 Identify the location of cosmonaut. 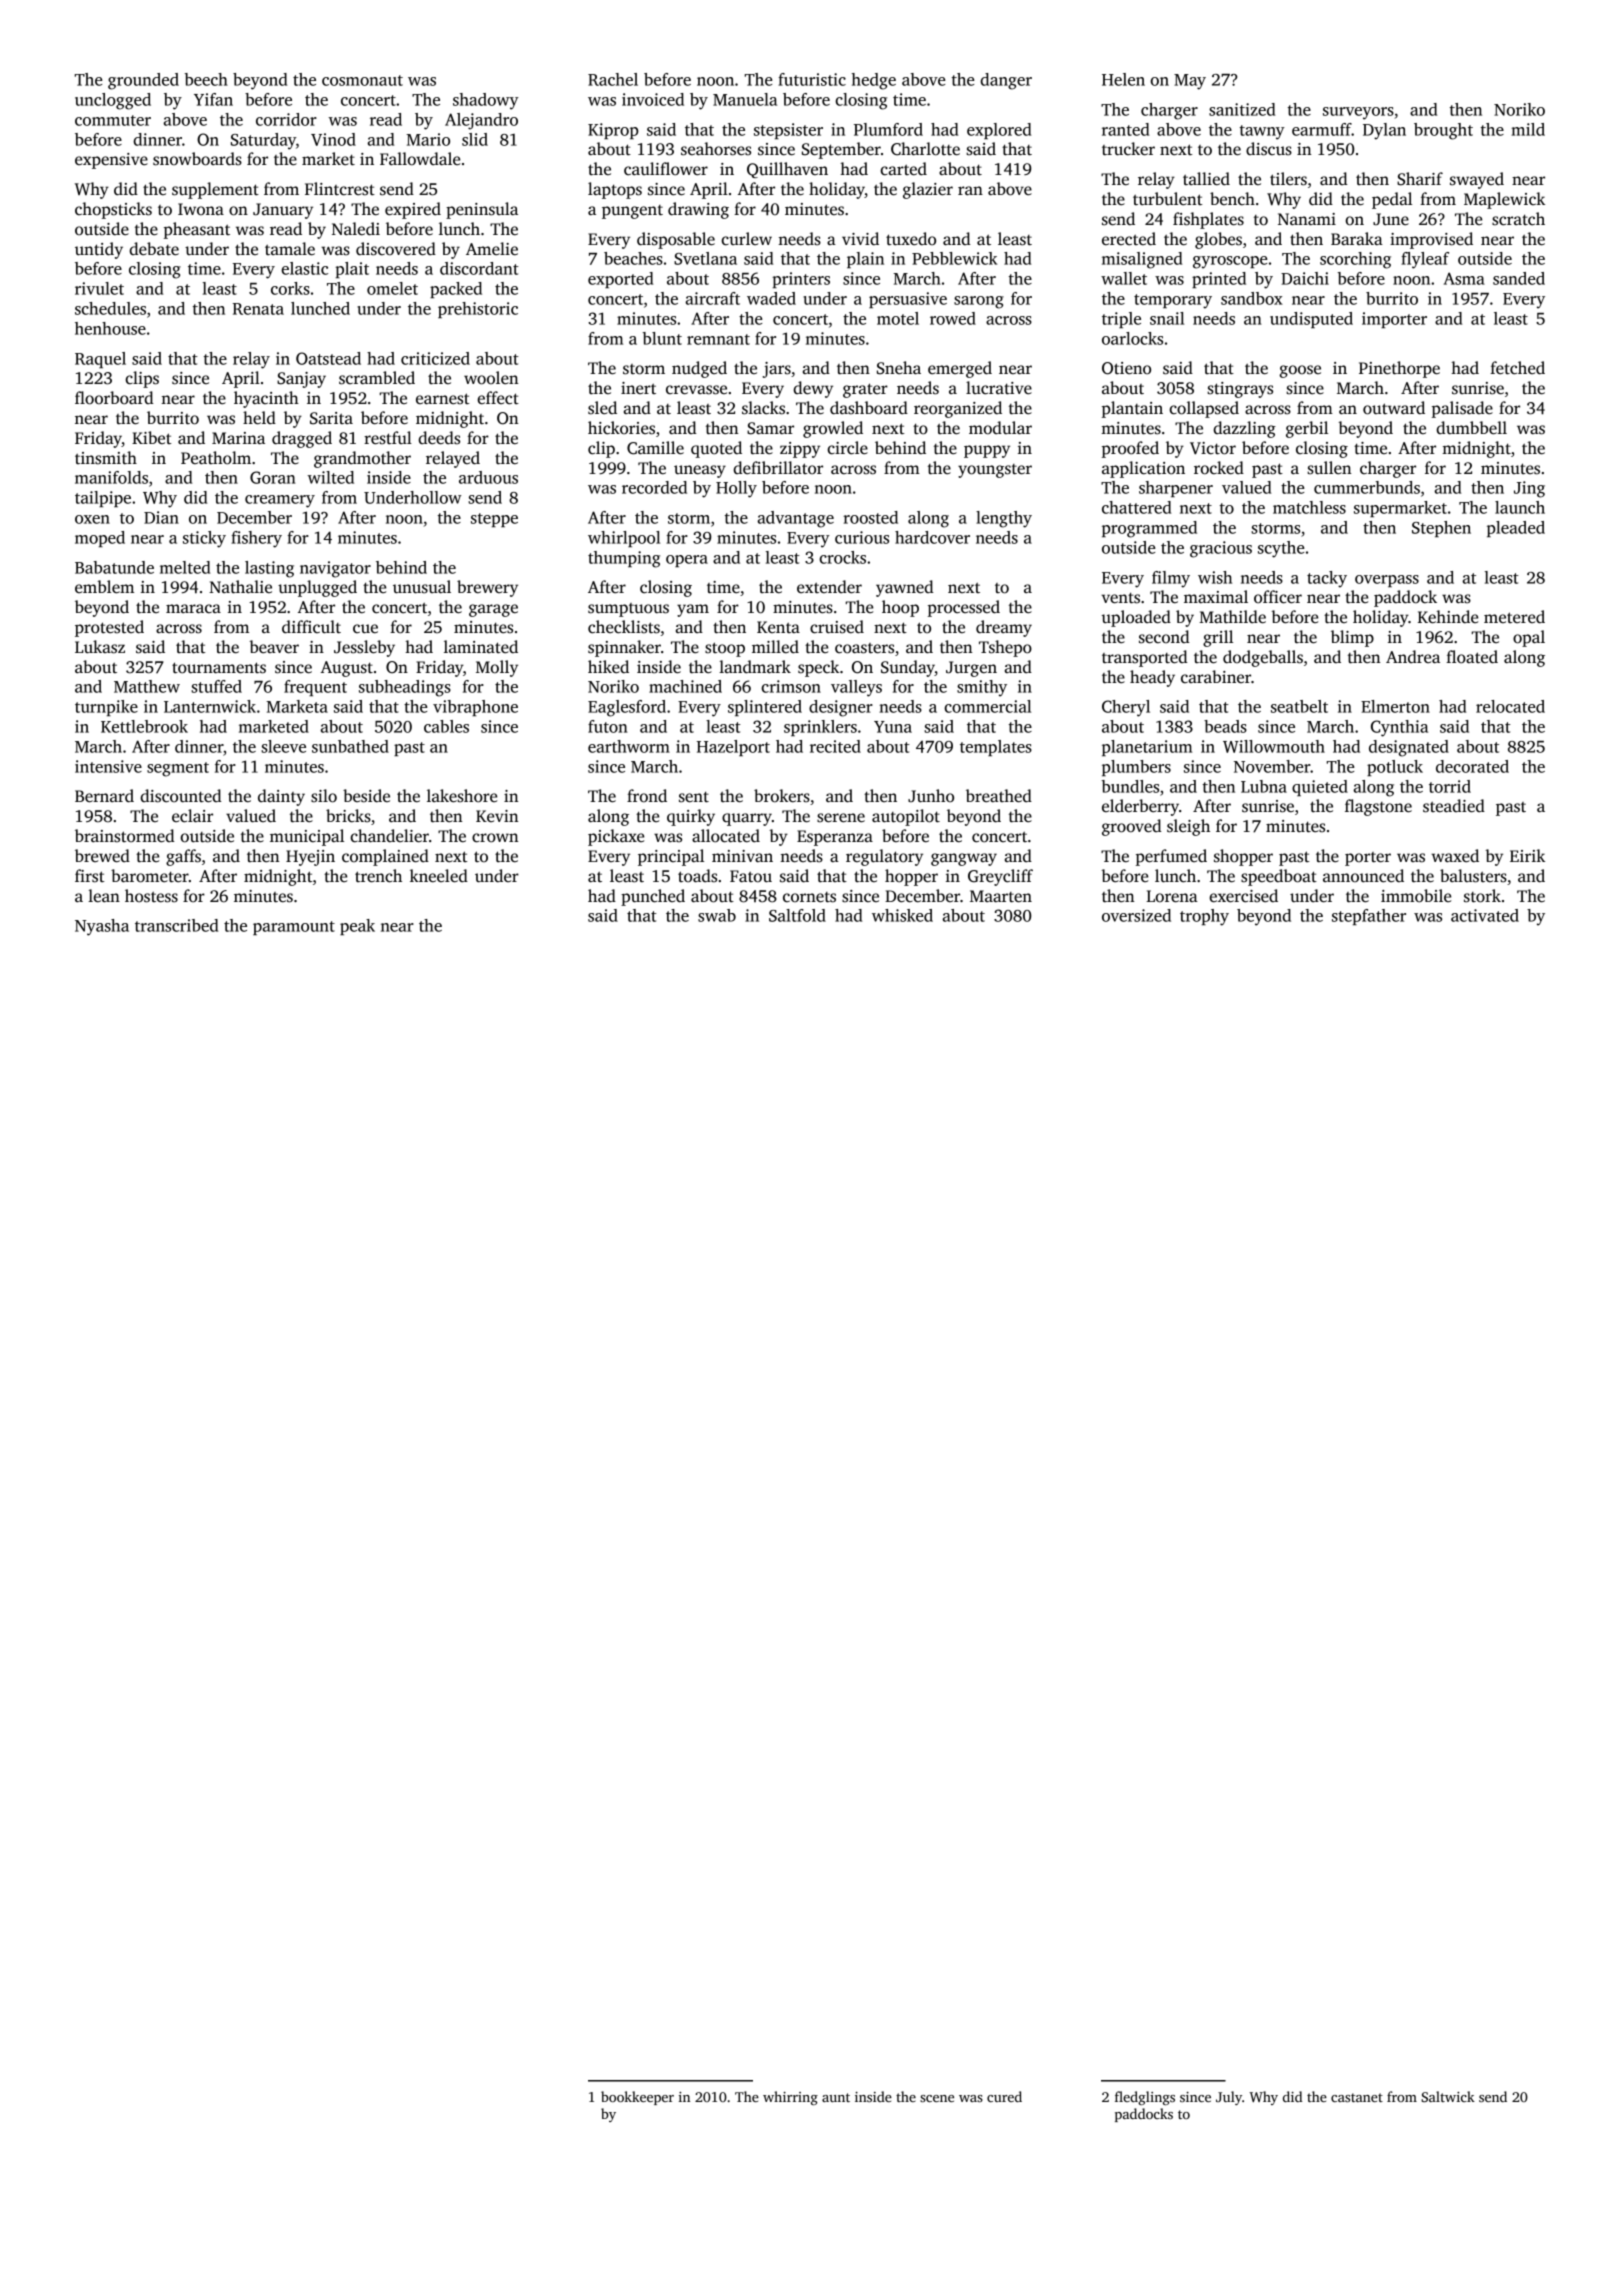
(362, 80).
